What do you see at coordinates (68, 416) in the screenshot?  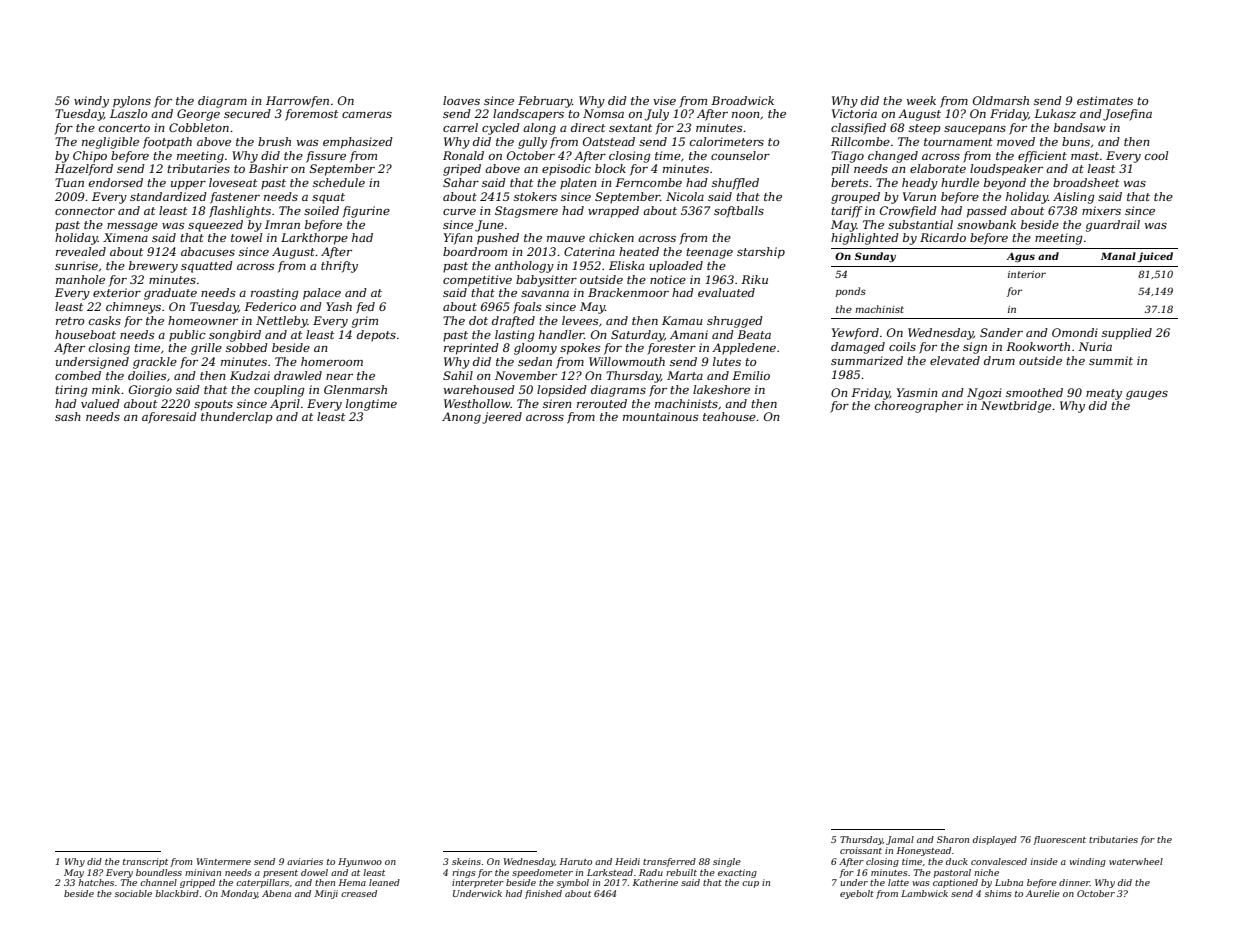 I see `sash` at bounding box center [68, 416].
